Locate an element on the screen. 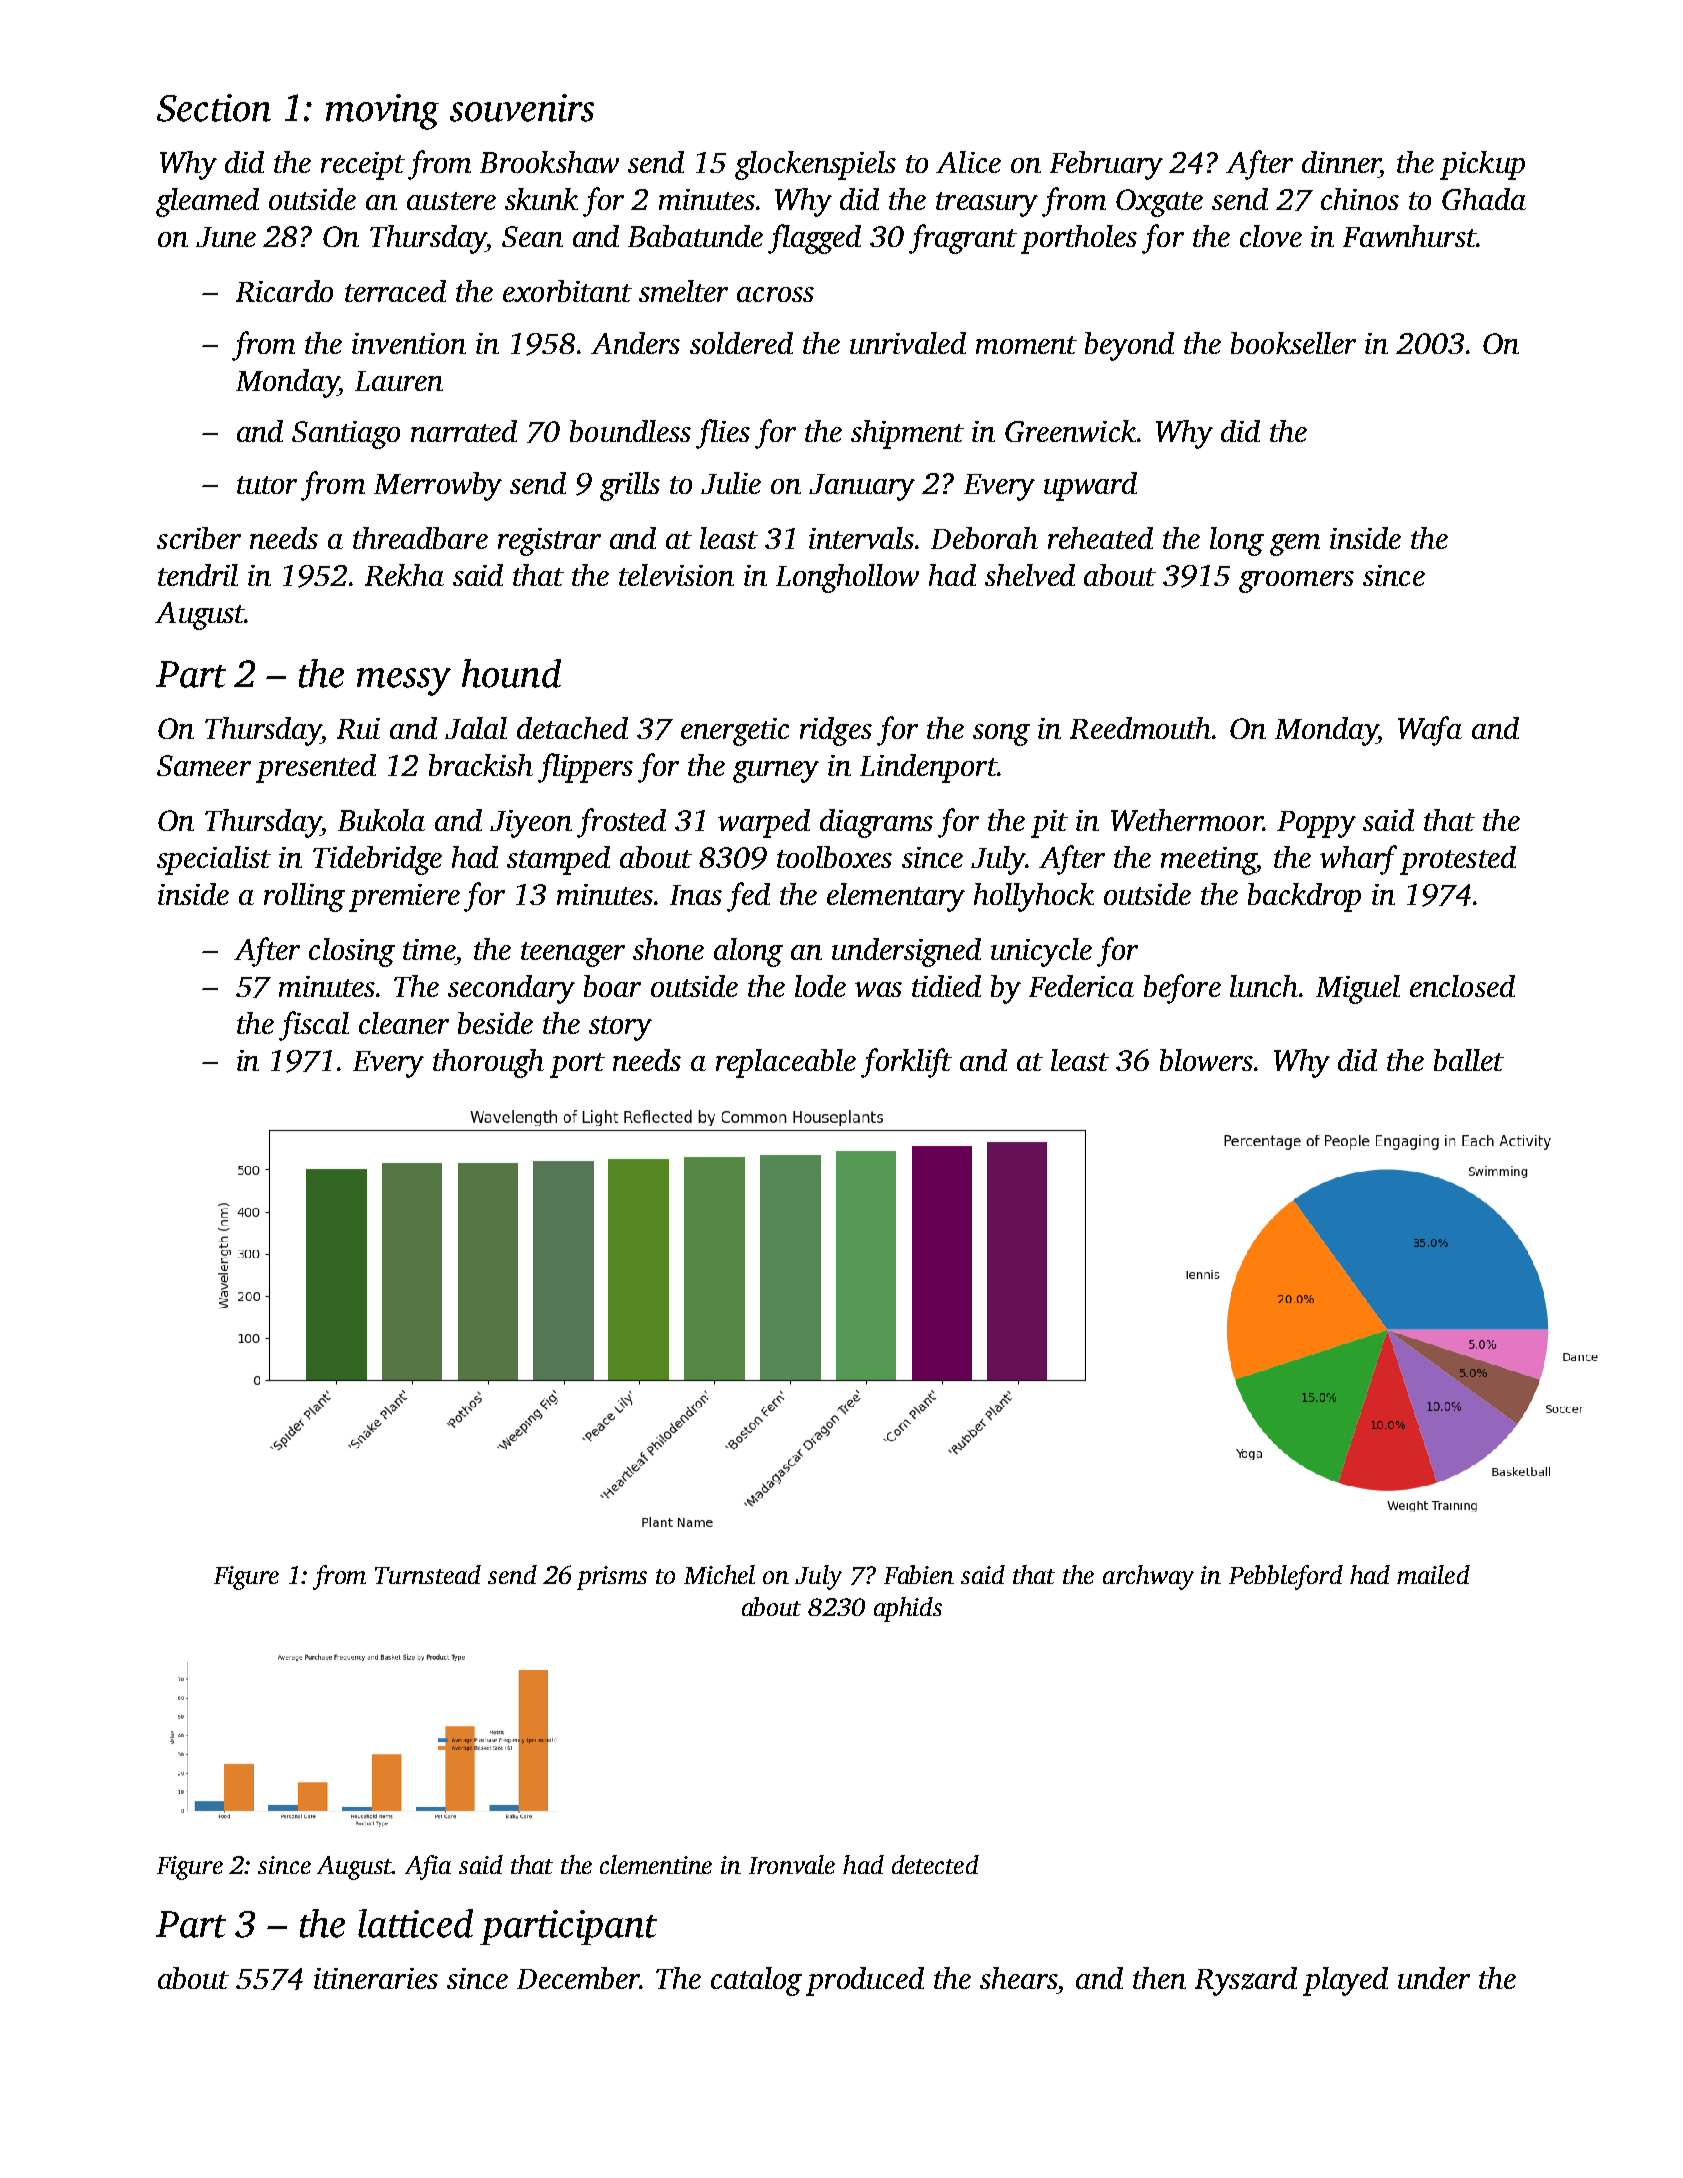 Image resolution: width=1683 pixels, height=2178 pixels. itineraries is located at coordinates (376, 1978).
